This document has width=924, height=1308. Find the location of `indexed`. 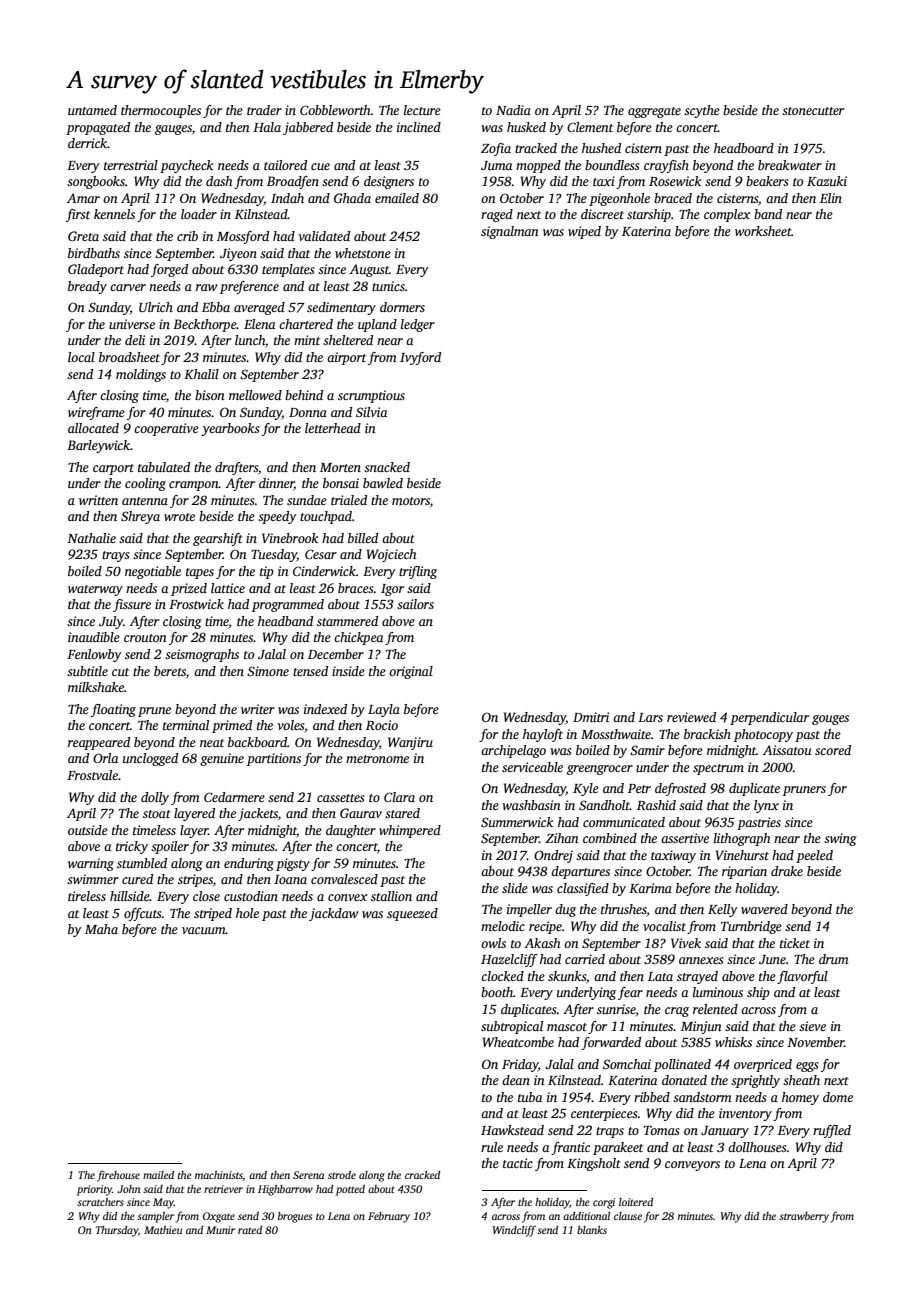

indexed is located at coordinates (325, 709).
